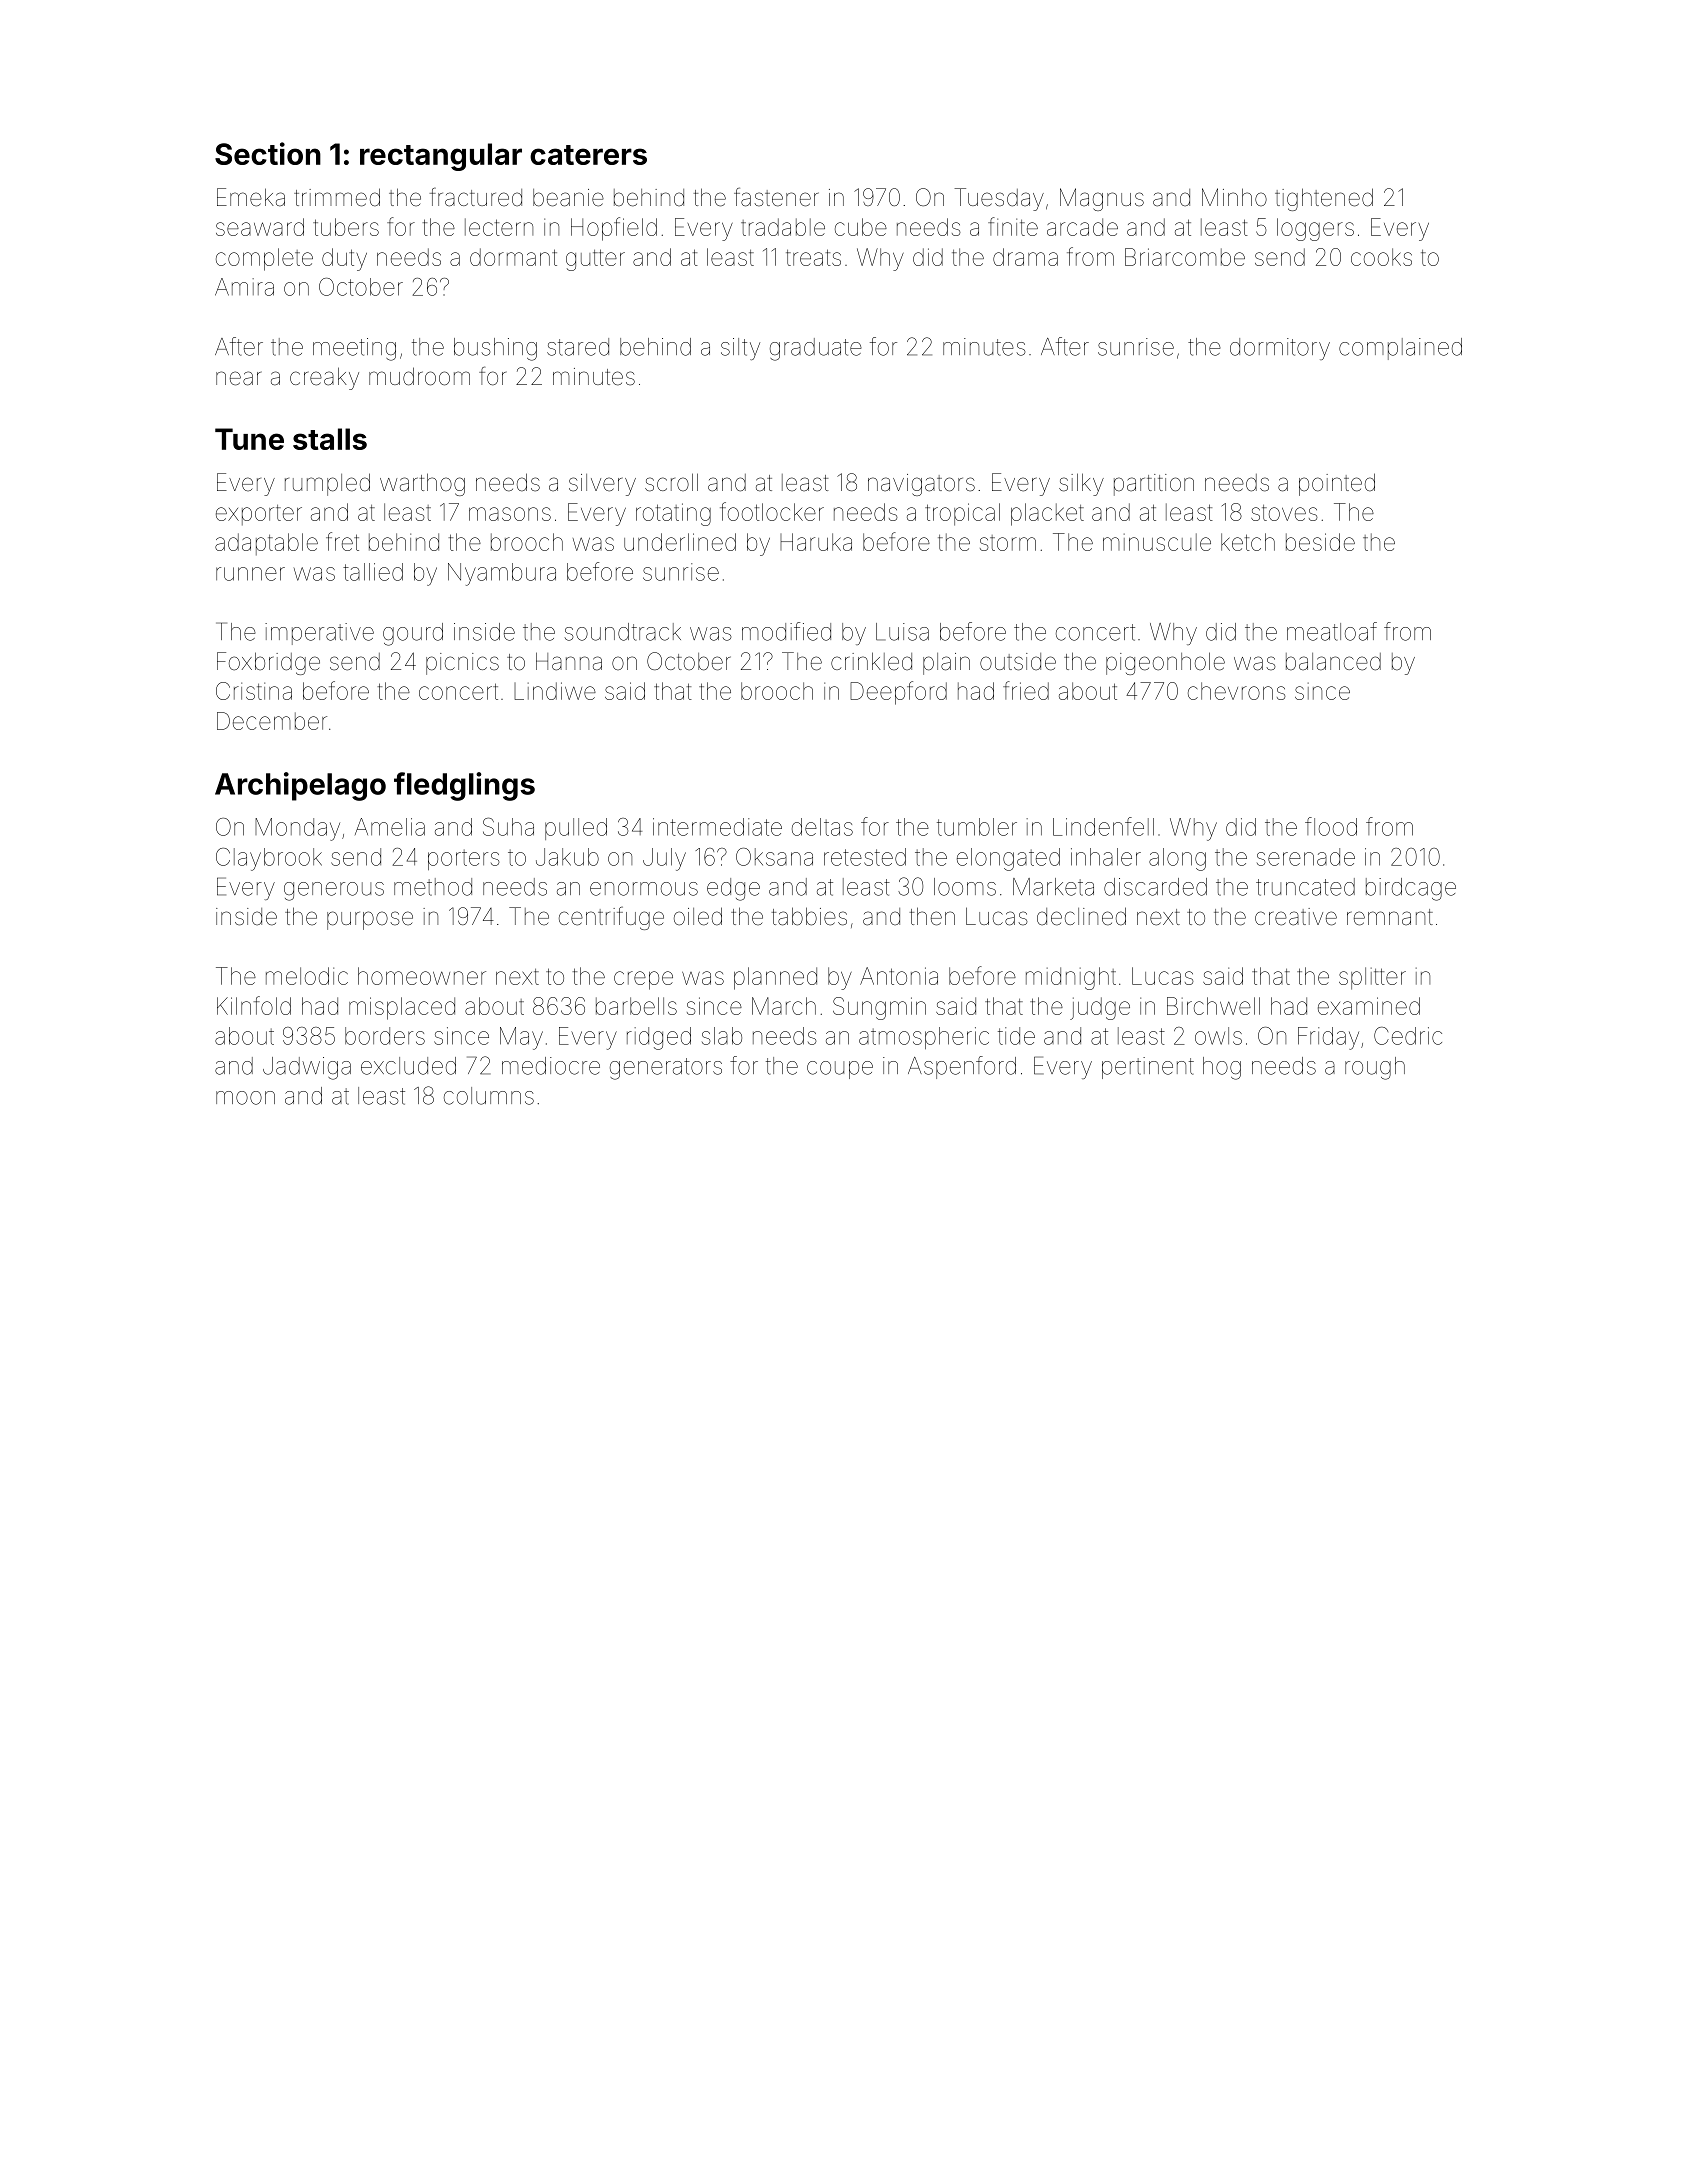 Image resolution: width=1683 pixels, height=2178 pixels. What do you see at coordinates (1234, 197) in the screenshot?
I see `Minho` at bounding box center [1234, 197].
